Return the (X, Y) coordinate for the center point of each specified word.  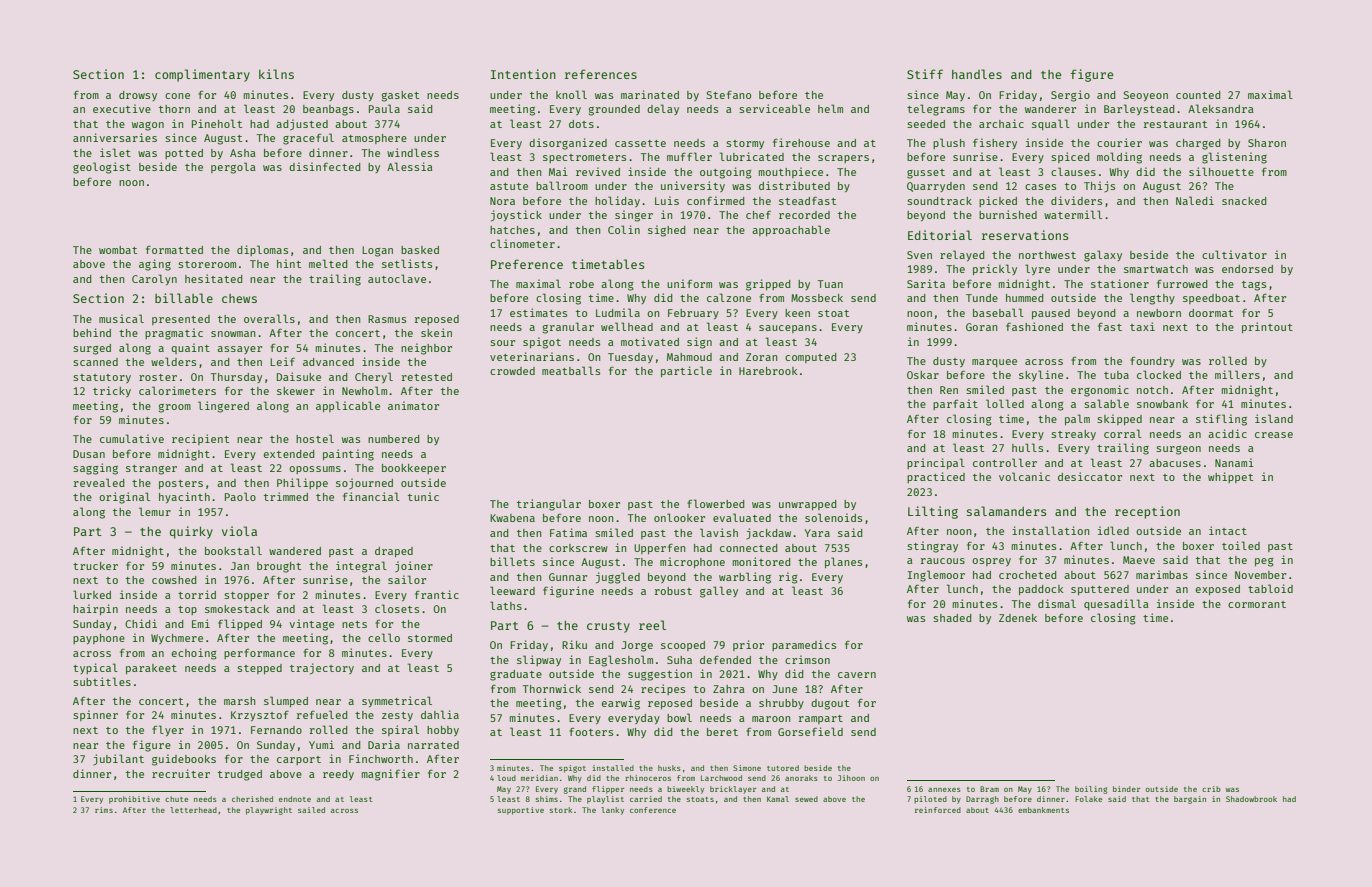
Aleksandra (1221, 108)
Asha (243, 153)
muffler (689, 156)
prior (748, 645)
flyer (168, 730)
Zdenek (1018, 618)
